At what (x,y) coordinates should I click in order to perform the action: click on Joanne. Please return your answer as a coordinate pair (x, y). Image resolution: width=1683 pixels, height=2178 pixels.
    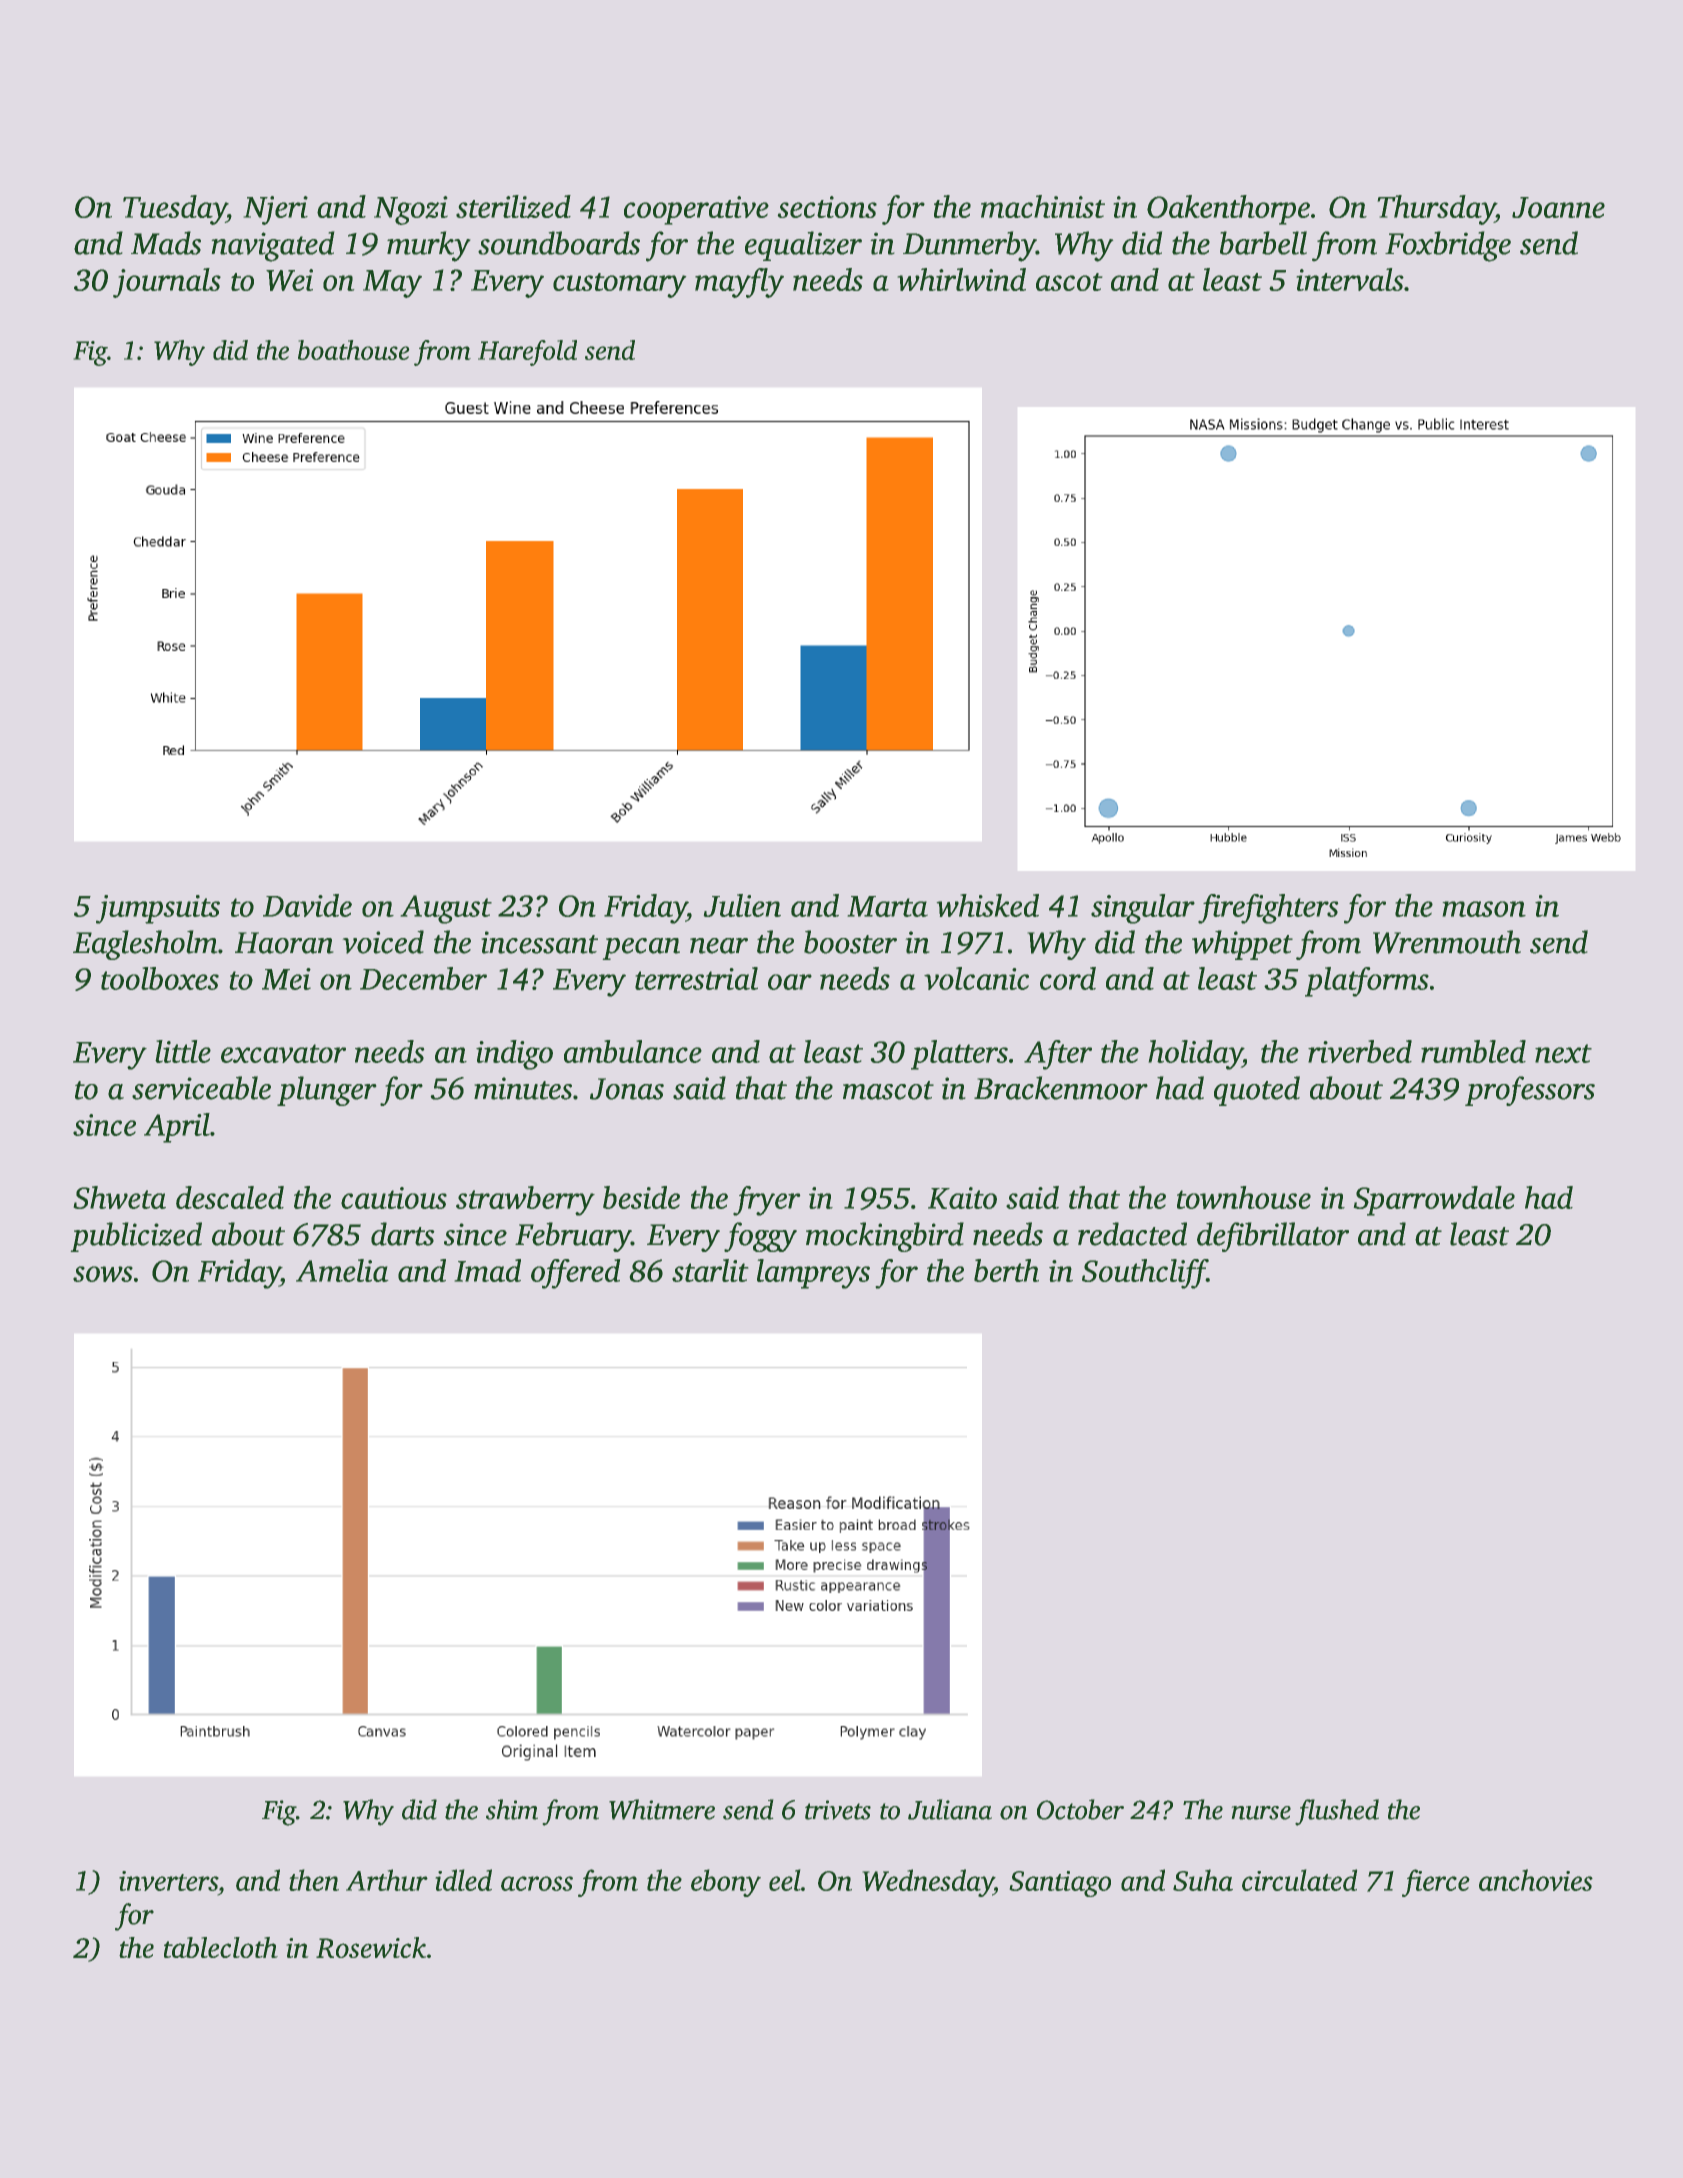
    Looking at the image, I should click on (1558, 207).
